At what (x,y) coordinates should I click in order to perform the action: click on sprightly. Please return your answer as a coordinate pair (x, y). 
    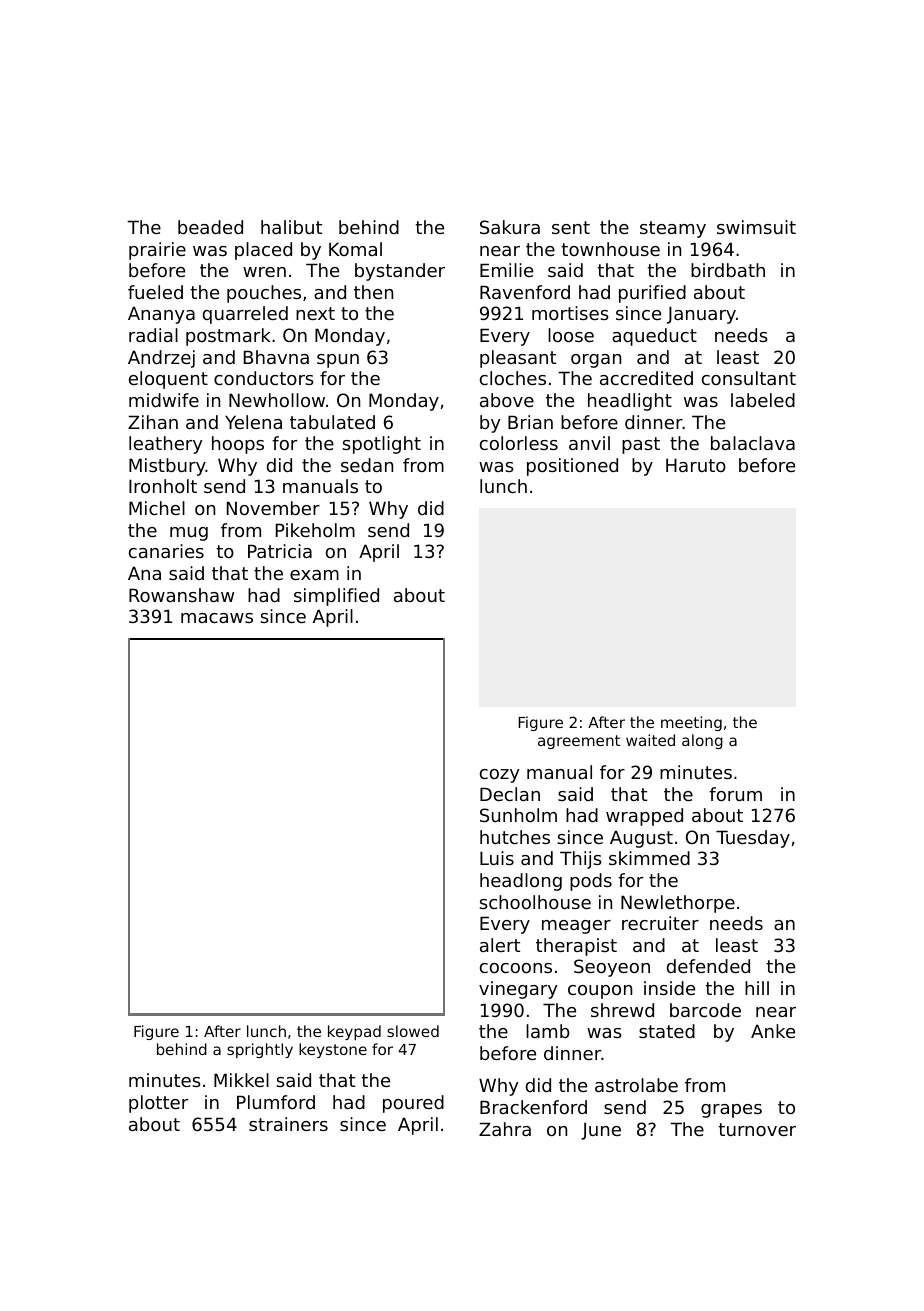
    Looking at the image, I should click on (260, 1050).
